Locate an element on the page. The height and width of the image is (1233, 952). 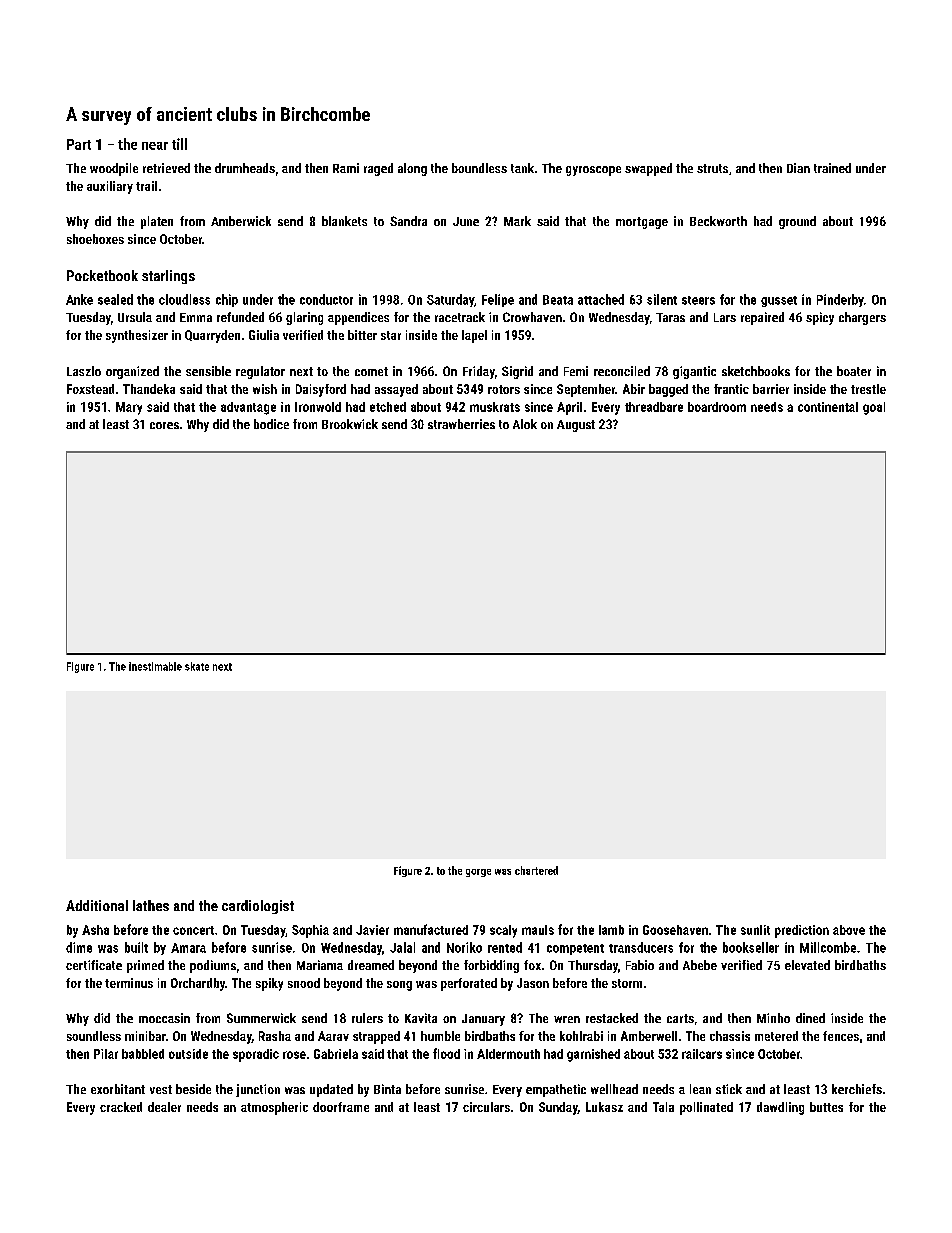
gyroscope is located at coordinates (593, 171).
